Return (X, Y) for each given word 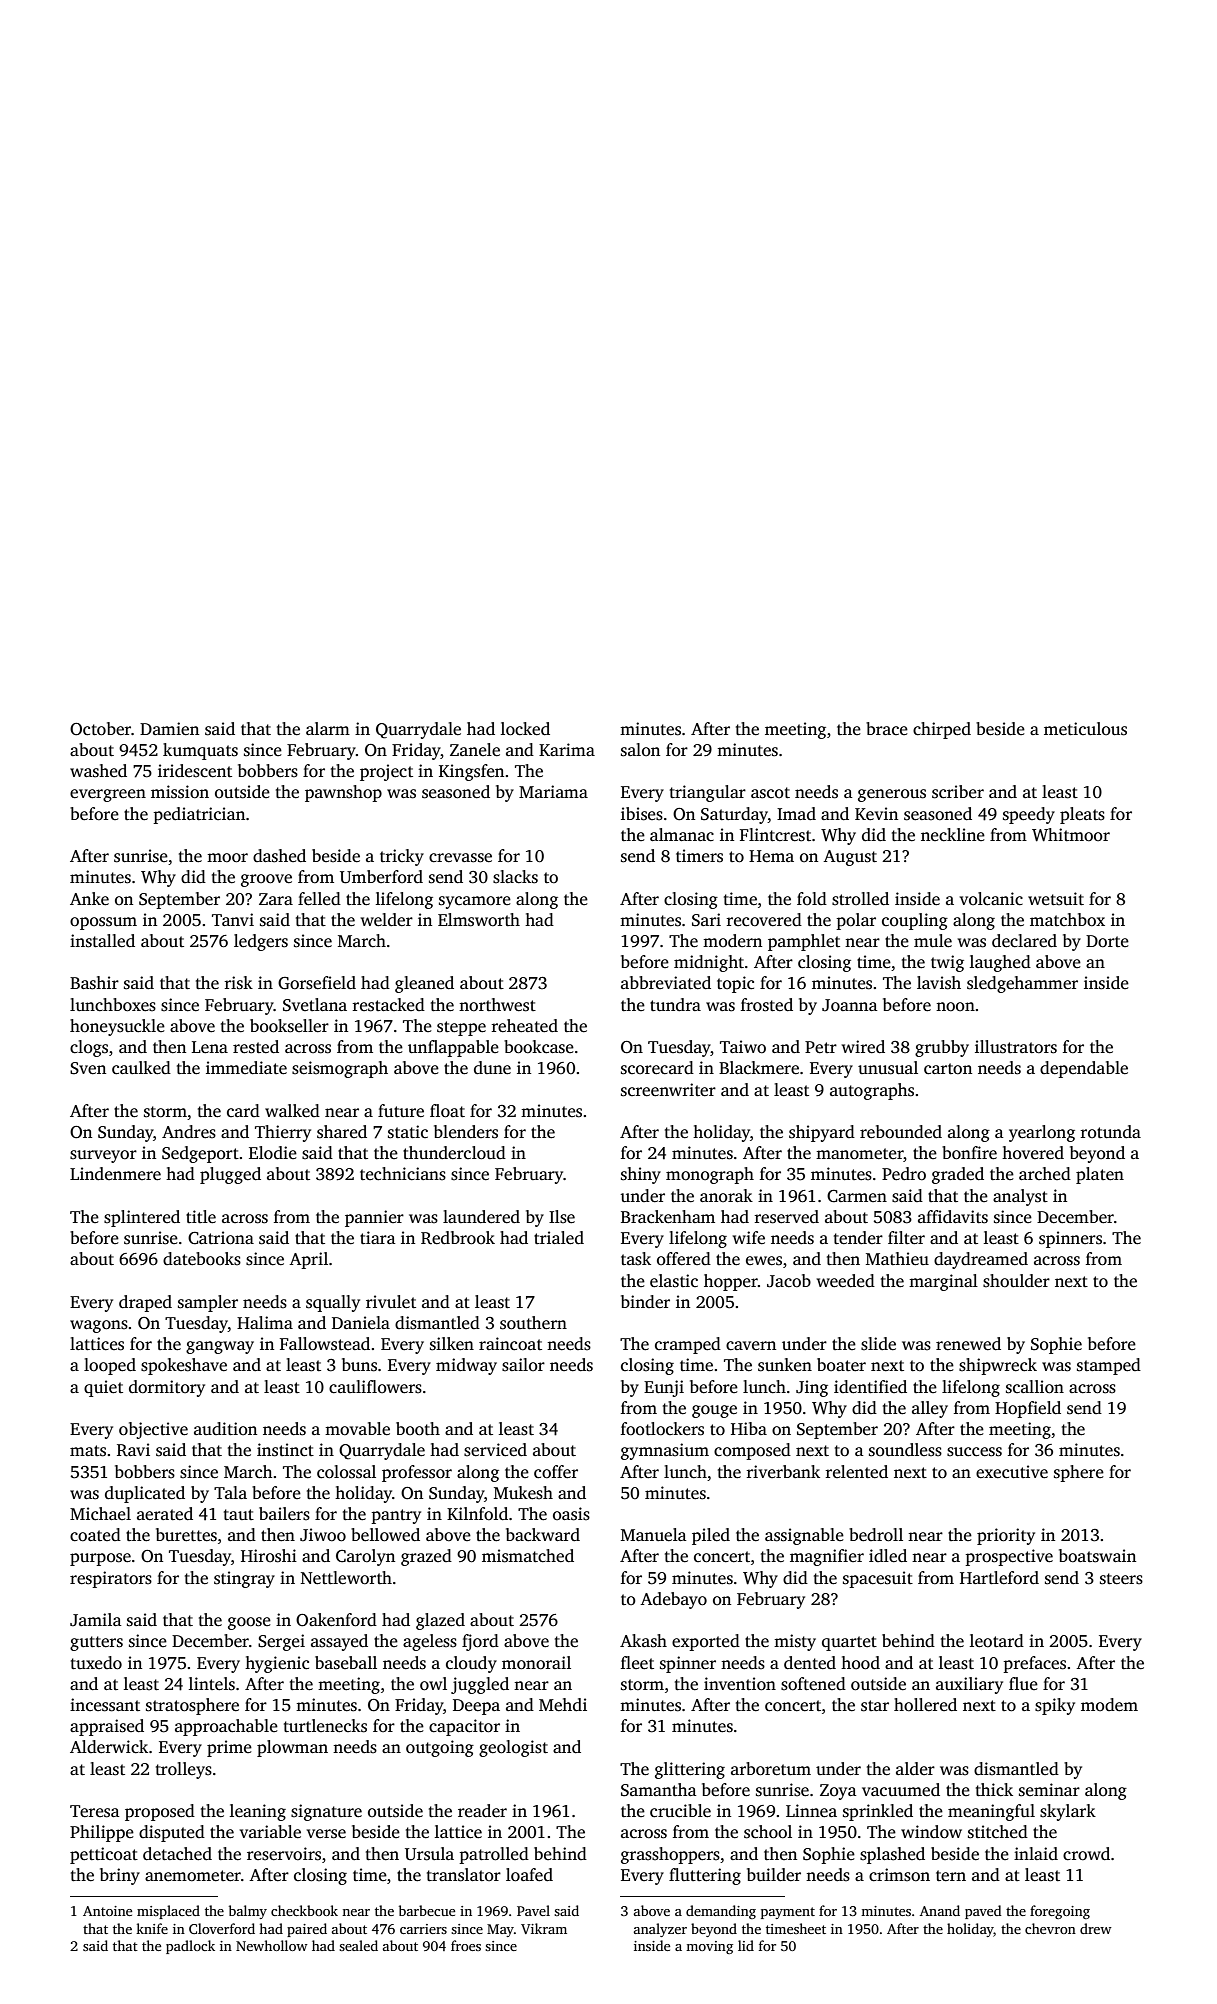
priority (1006, 1536)
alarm (328, 728)
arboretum (771, 1769)
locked (525, 729)
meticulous (1085, 729)
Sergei (281, 1642)
